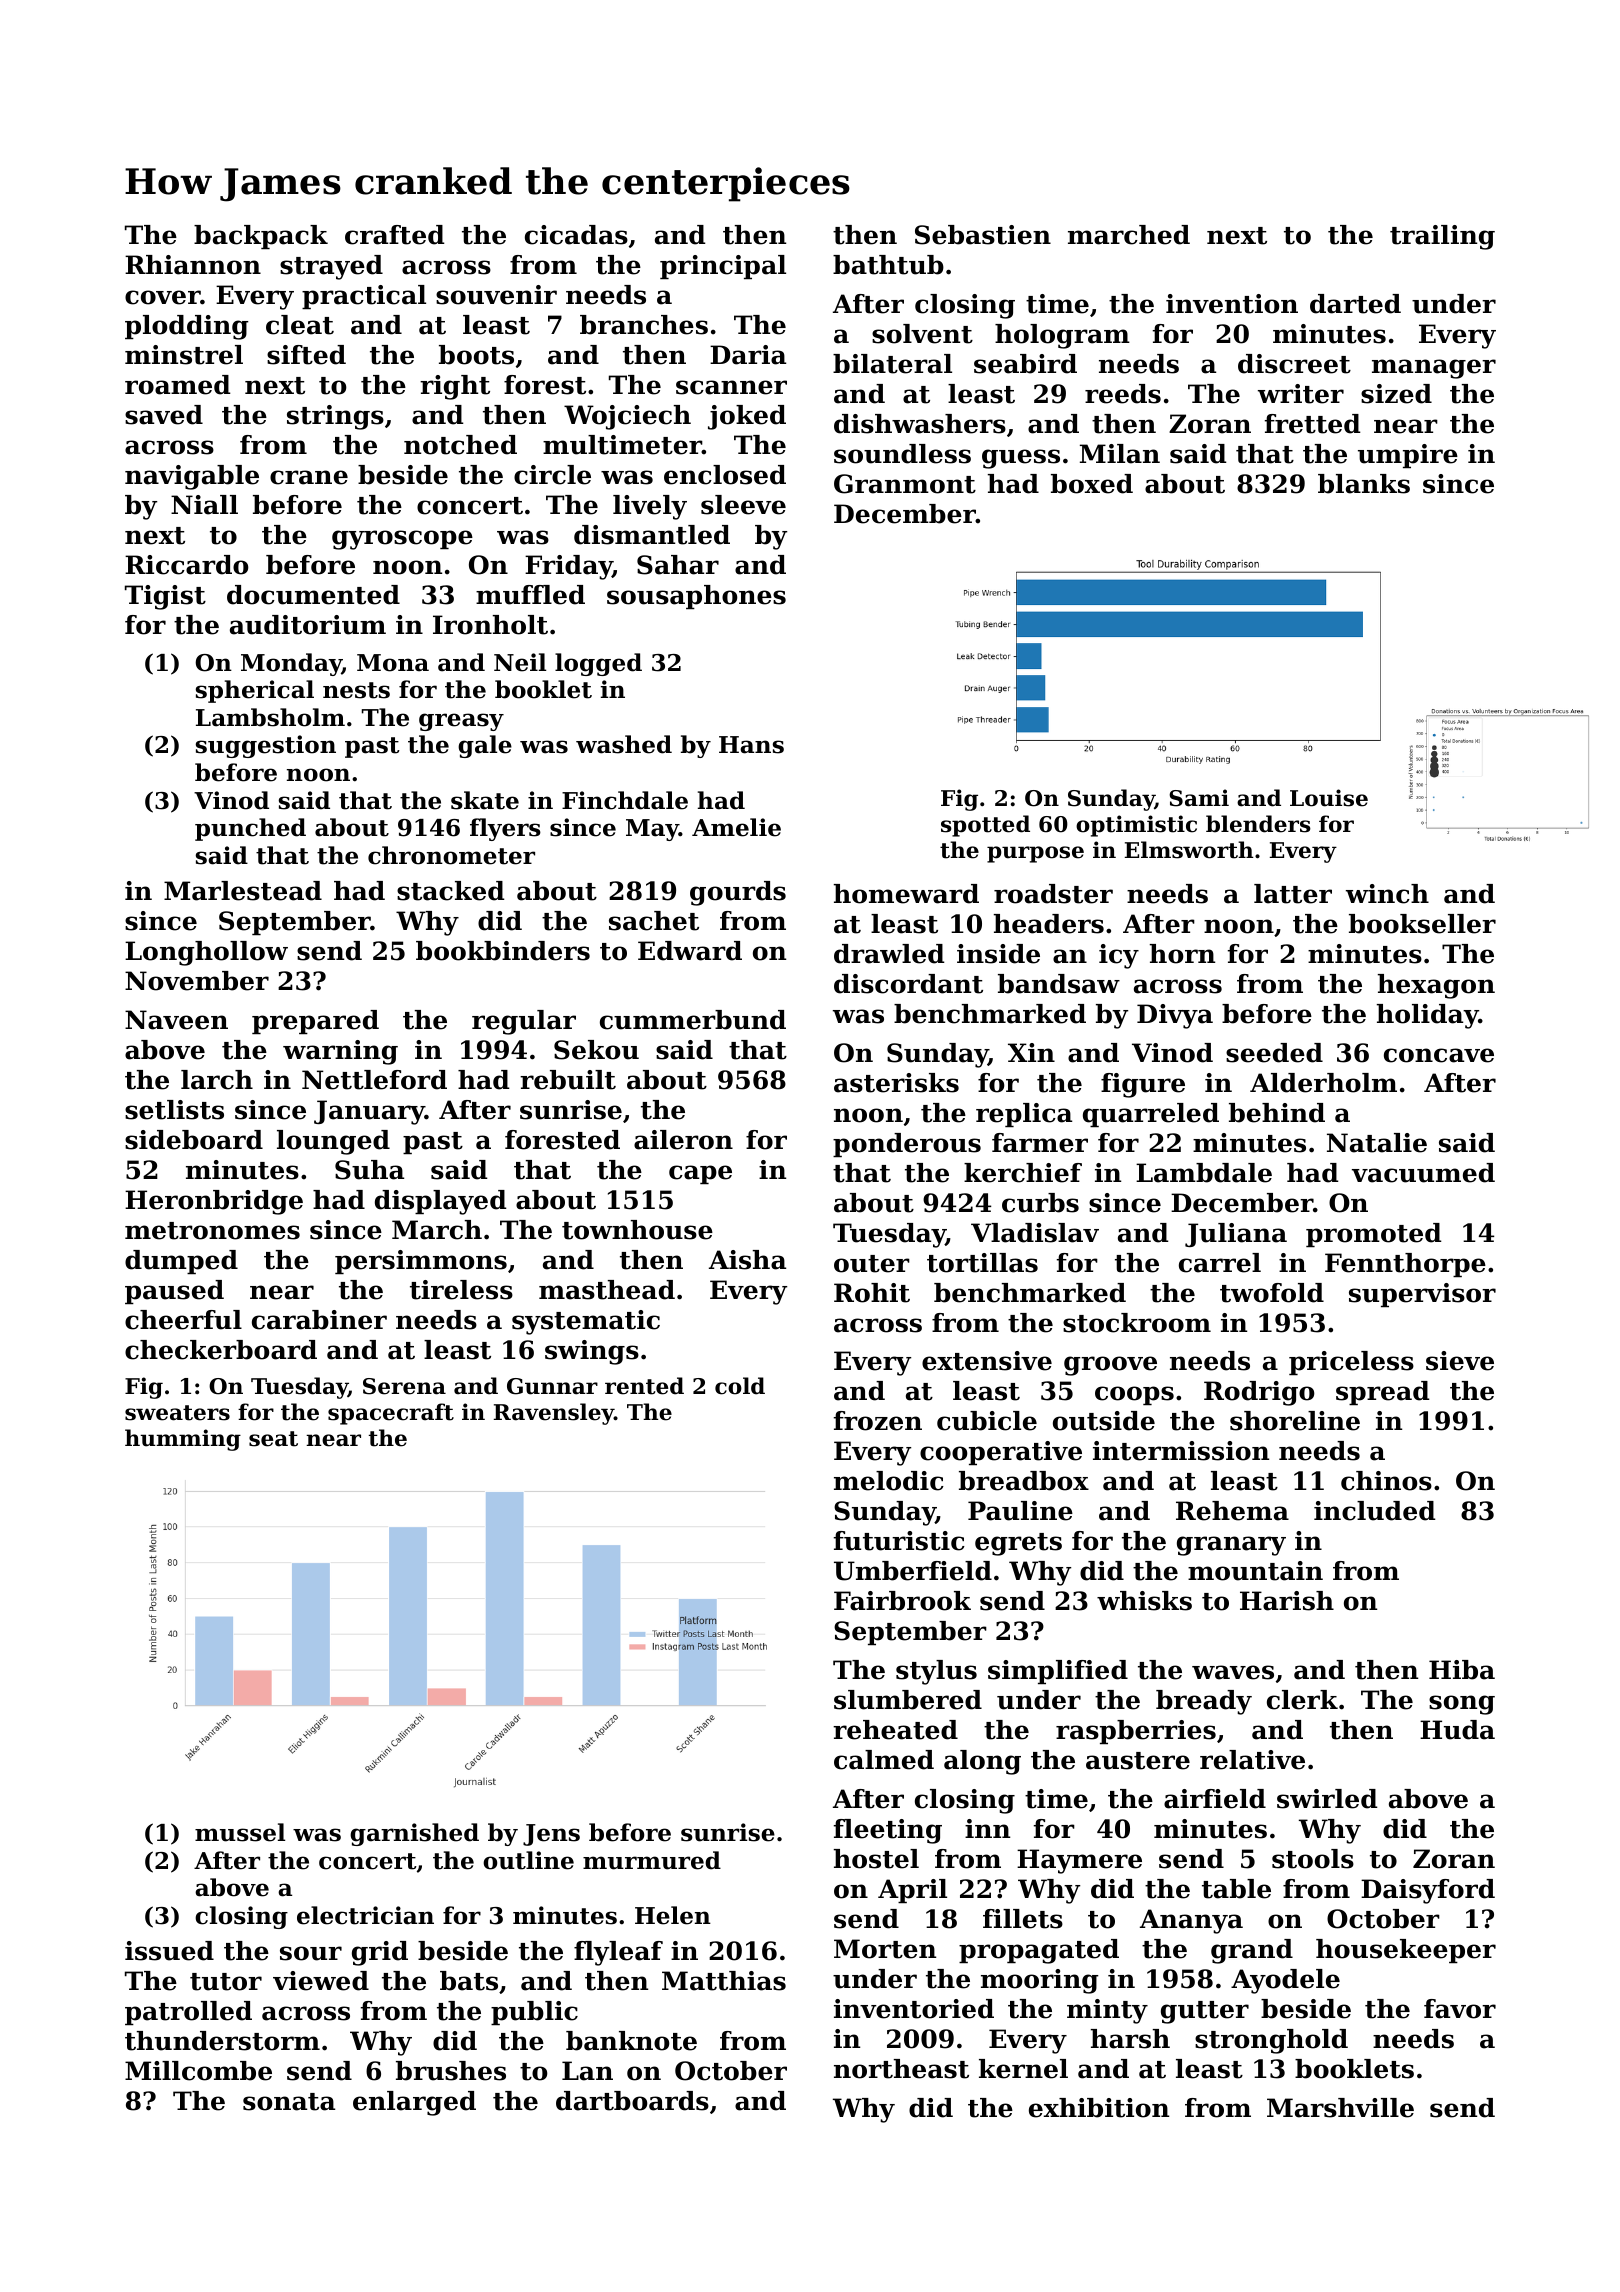 Image resolution: width=1620 pixels, height=2292 pixels. What do you see at coordinates (183, 1440) in the screenshot?
I see `humming` at bounding box center [183, 1440].
